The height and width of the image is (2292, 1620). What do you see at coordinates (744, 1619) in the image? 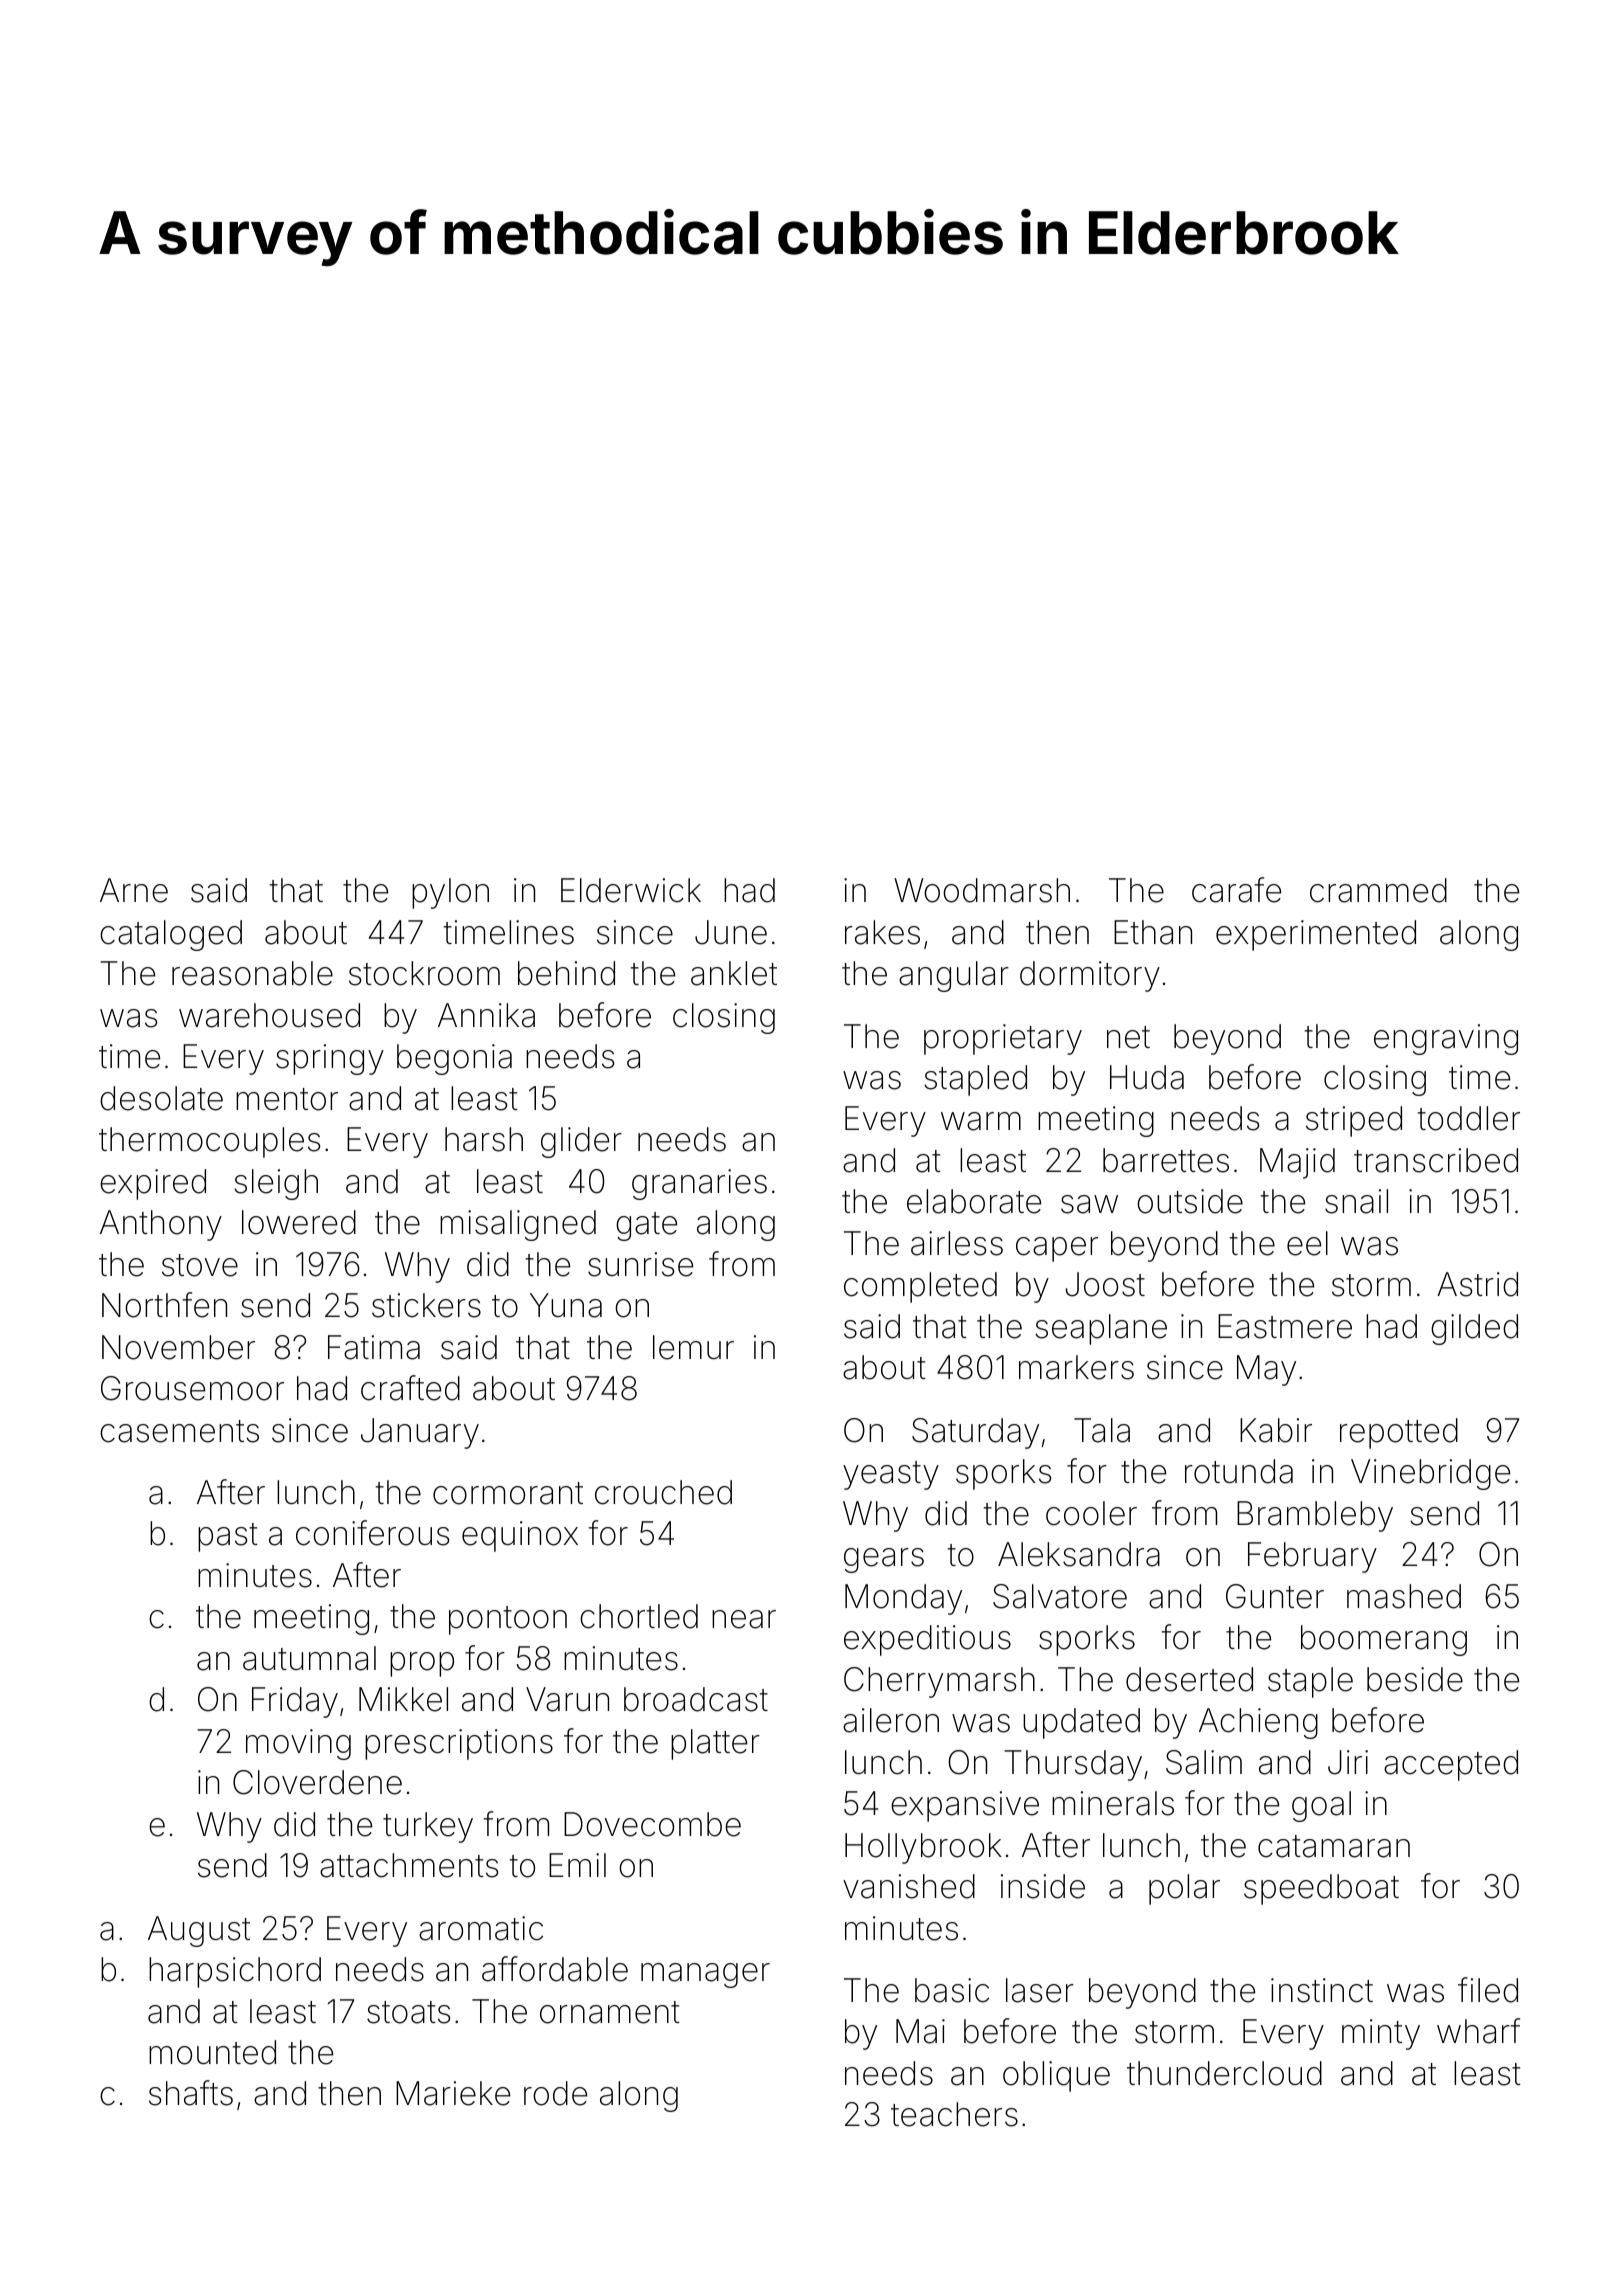
I see `near` at bounding box center [744, 1619].
